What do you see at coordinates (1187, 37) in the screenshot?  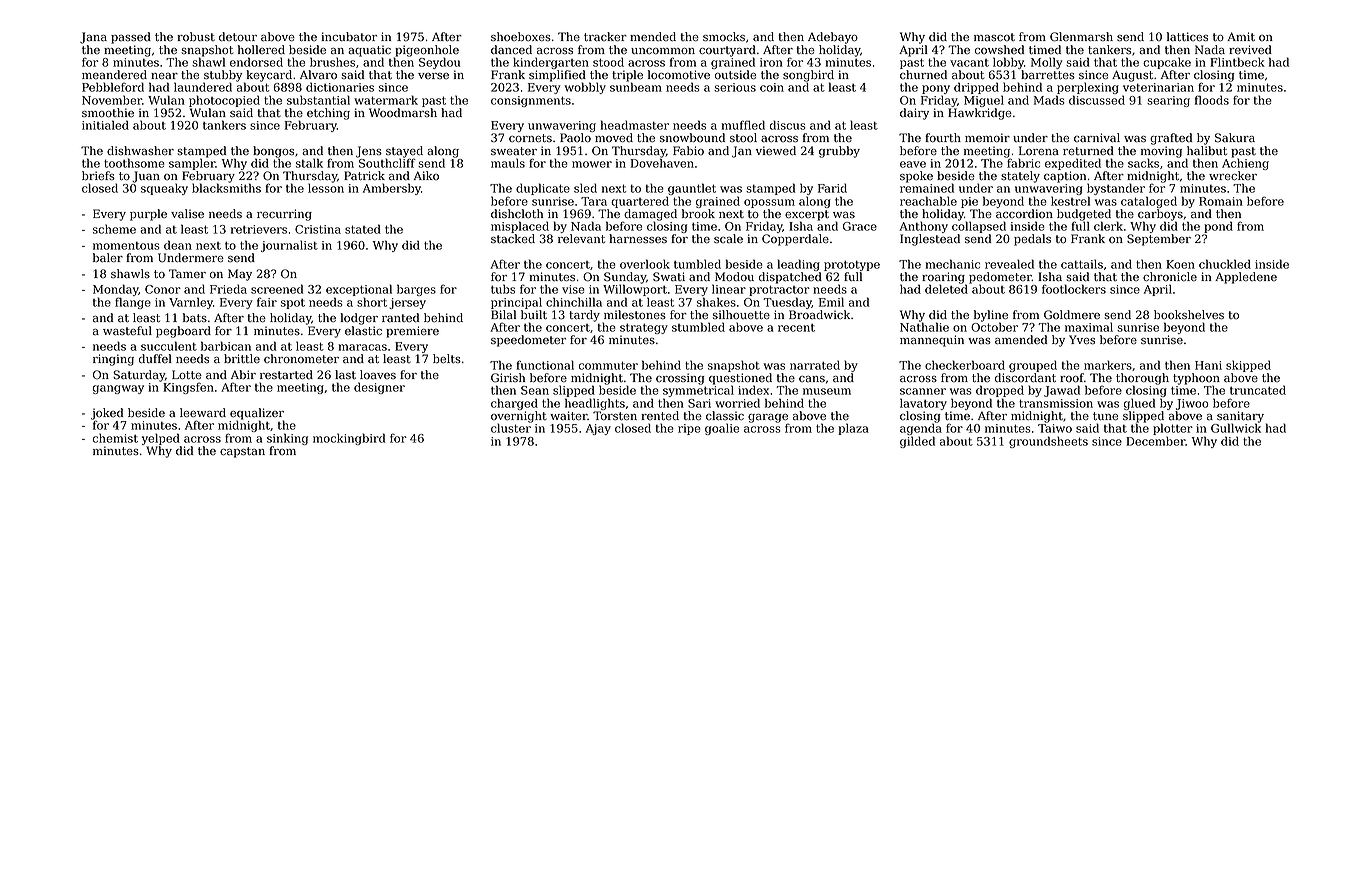 I see `lattices` at bounding box center [1187, 37].
